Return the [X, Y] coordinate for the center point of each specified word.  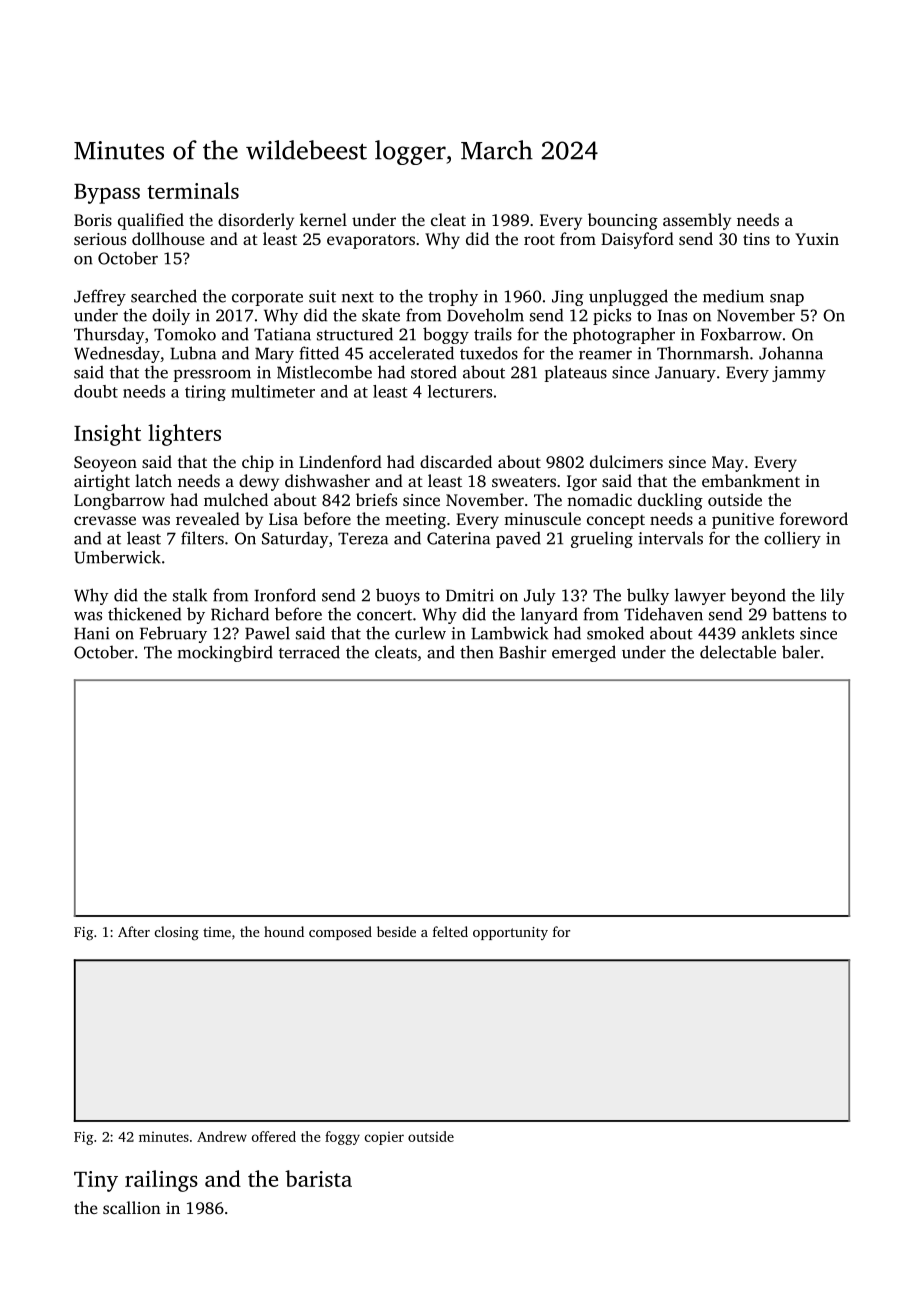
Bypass [107, 194]
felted [450, 931]
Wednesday [117, 354]
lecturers [460, 391]
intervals [671, 538]
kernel [323, 219]
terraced [309, 652]
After [134, 931]
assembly [697, 221]
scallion [131, 1207]
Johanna [791, 353]
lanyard [549, 615]
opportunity [510, 933]
